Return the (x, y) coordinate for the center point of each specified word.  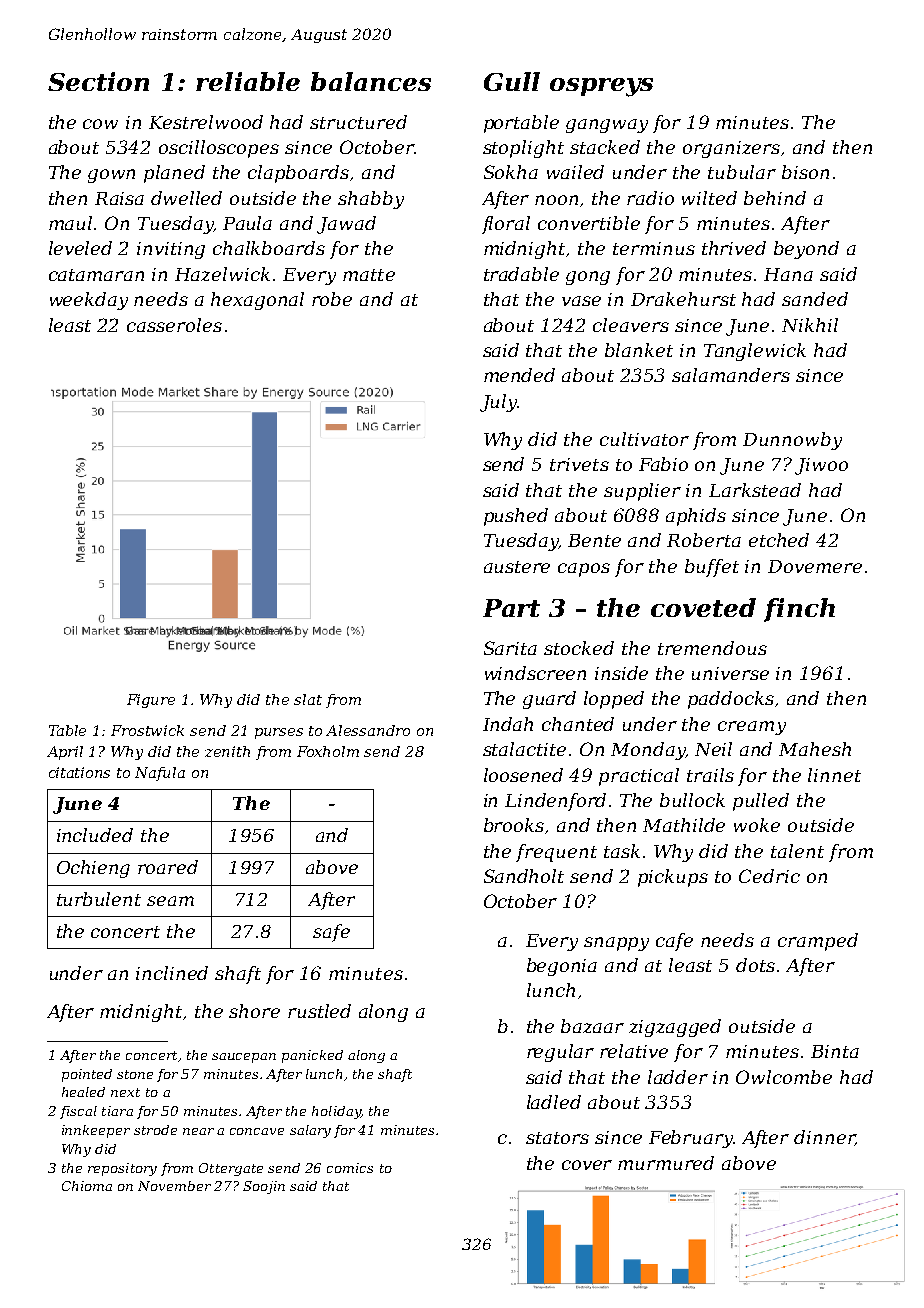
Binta (835, 1051)
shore (254, 1011)
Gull (512, 81)
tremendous (712, 648)
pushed (516, 517)
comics (350, 1168)
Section (98, 81)
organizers (731, 149)
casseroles (174, 325)
